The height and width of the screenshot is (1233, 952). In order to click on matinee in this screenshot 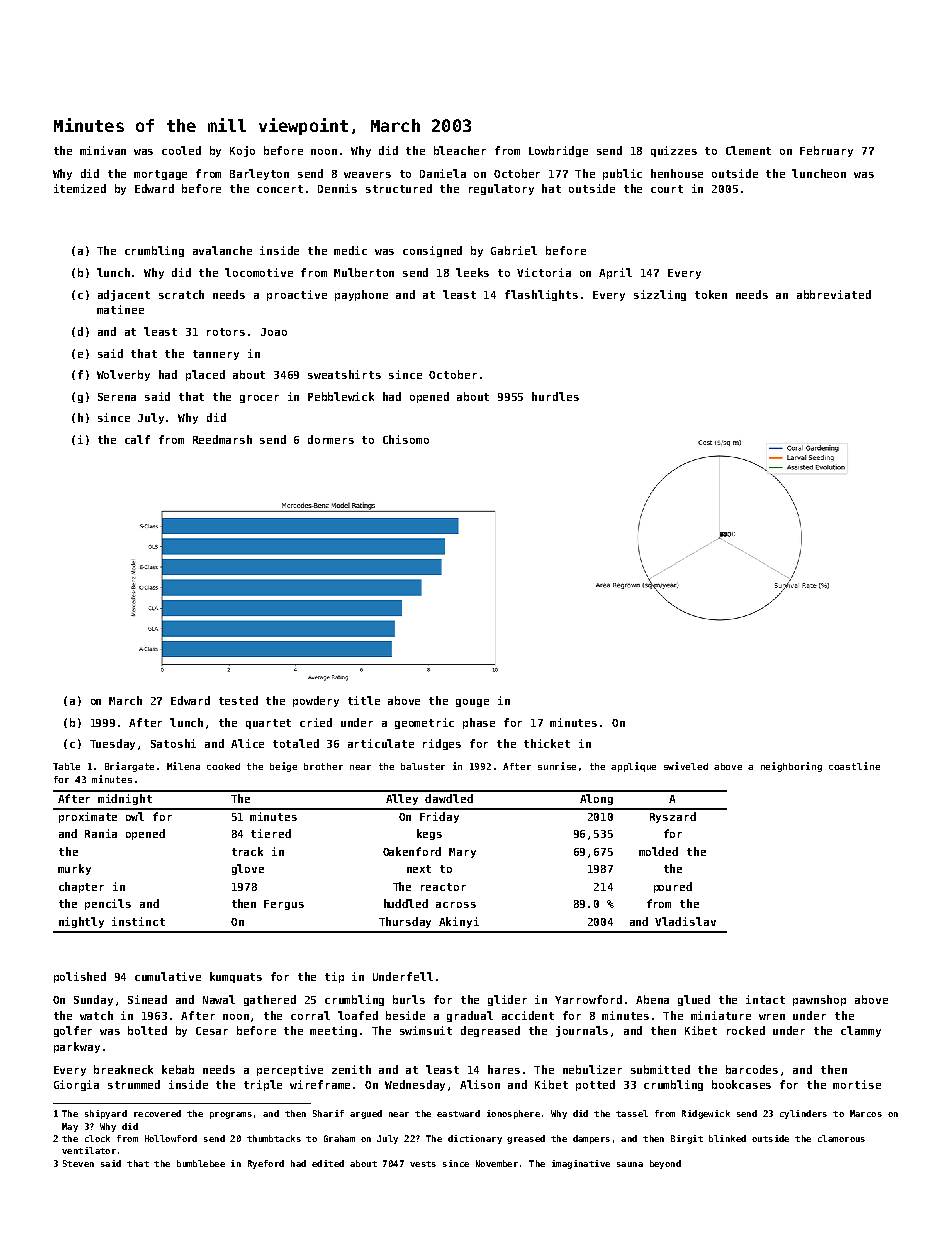, I will do `click(120, 309)`.
